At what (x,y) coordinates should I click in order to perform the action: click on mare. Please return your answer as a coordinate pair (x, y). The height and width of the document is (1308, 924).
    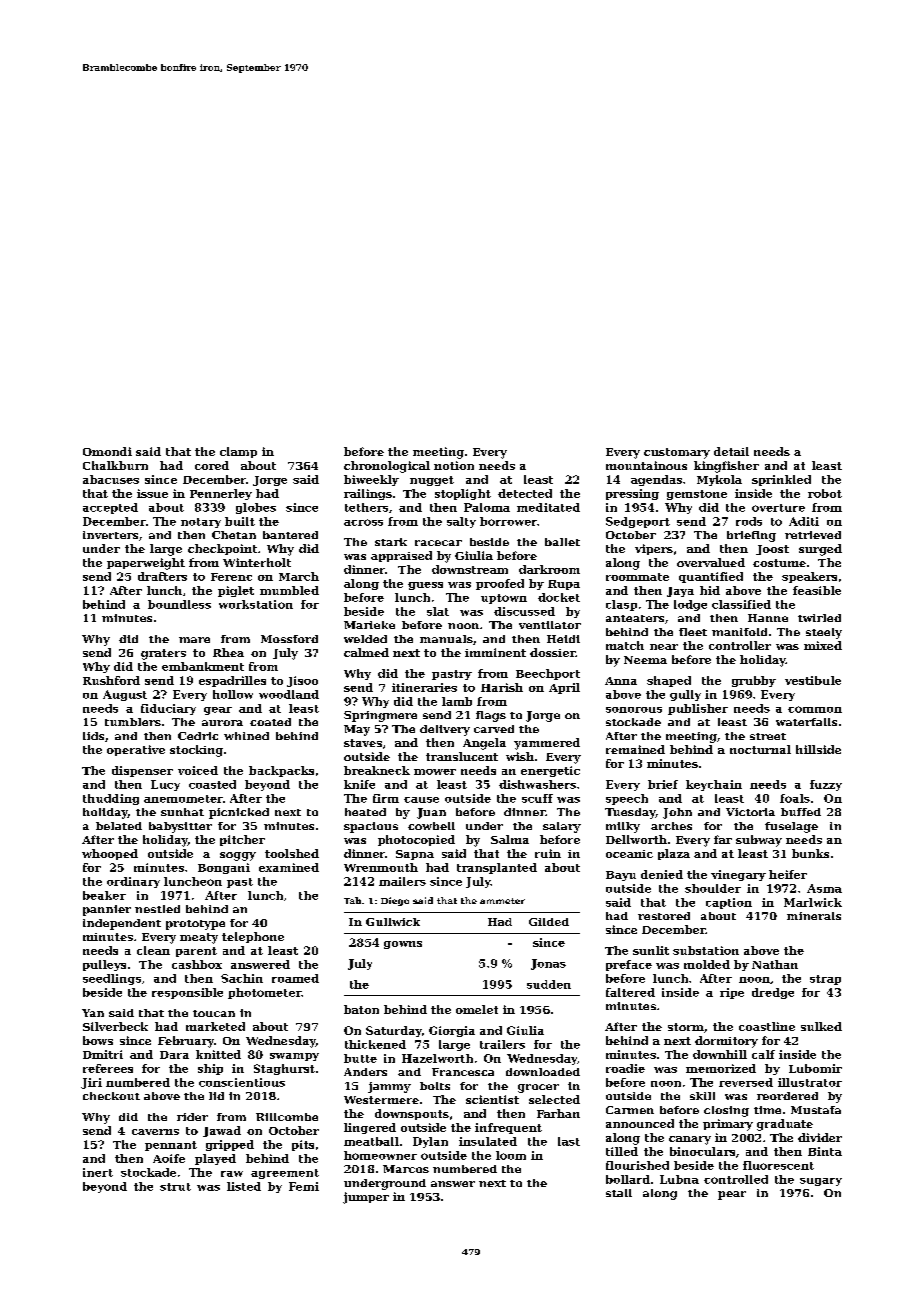
    Looking at the image, I should click on (194, 640).
